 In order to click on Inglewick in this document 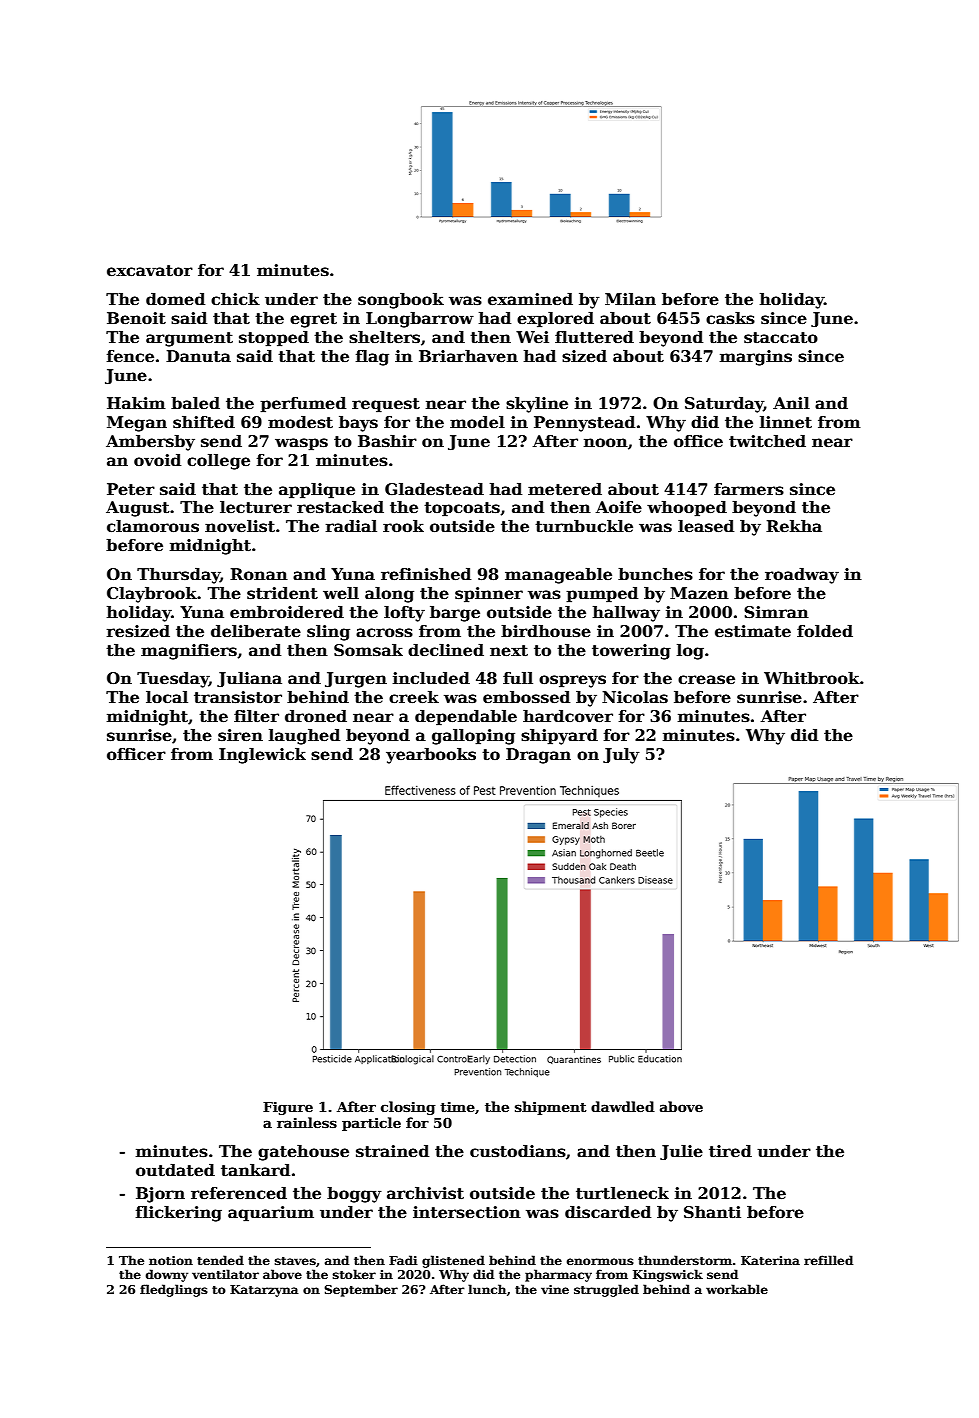, I will do `click(262, 756)`.
